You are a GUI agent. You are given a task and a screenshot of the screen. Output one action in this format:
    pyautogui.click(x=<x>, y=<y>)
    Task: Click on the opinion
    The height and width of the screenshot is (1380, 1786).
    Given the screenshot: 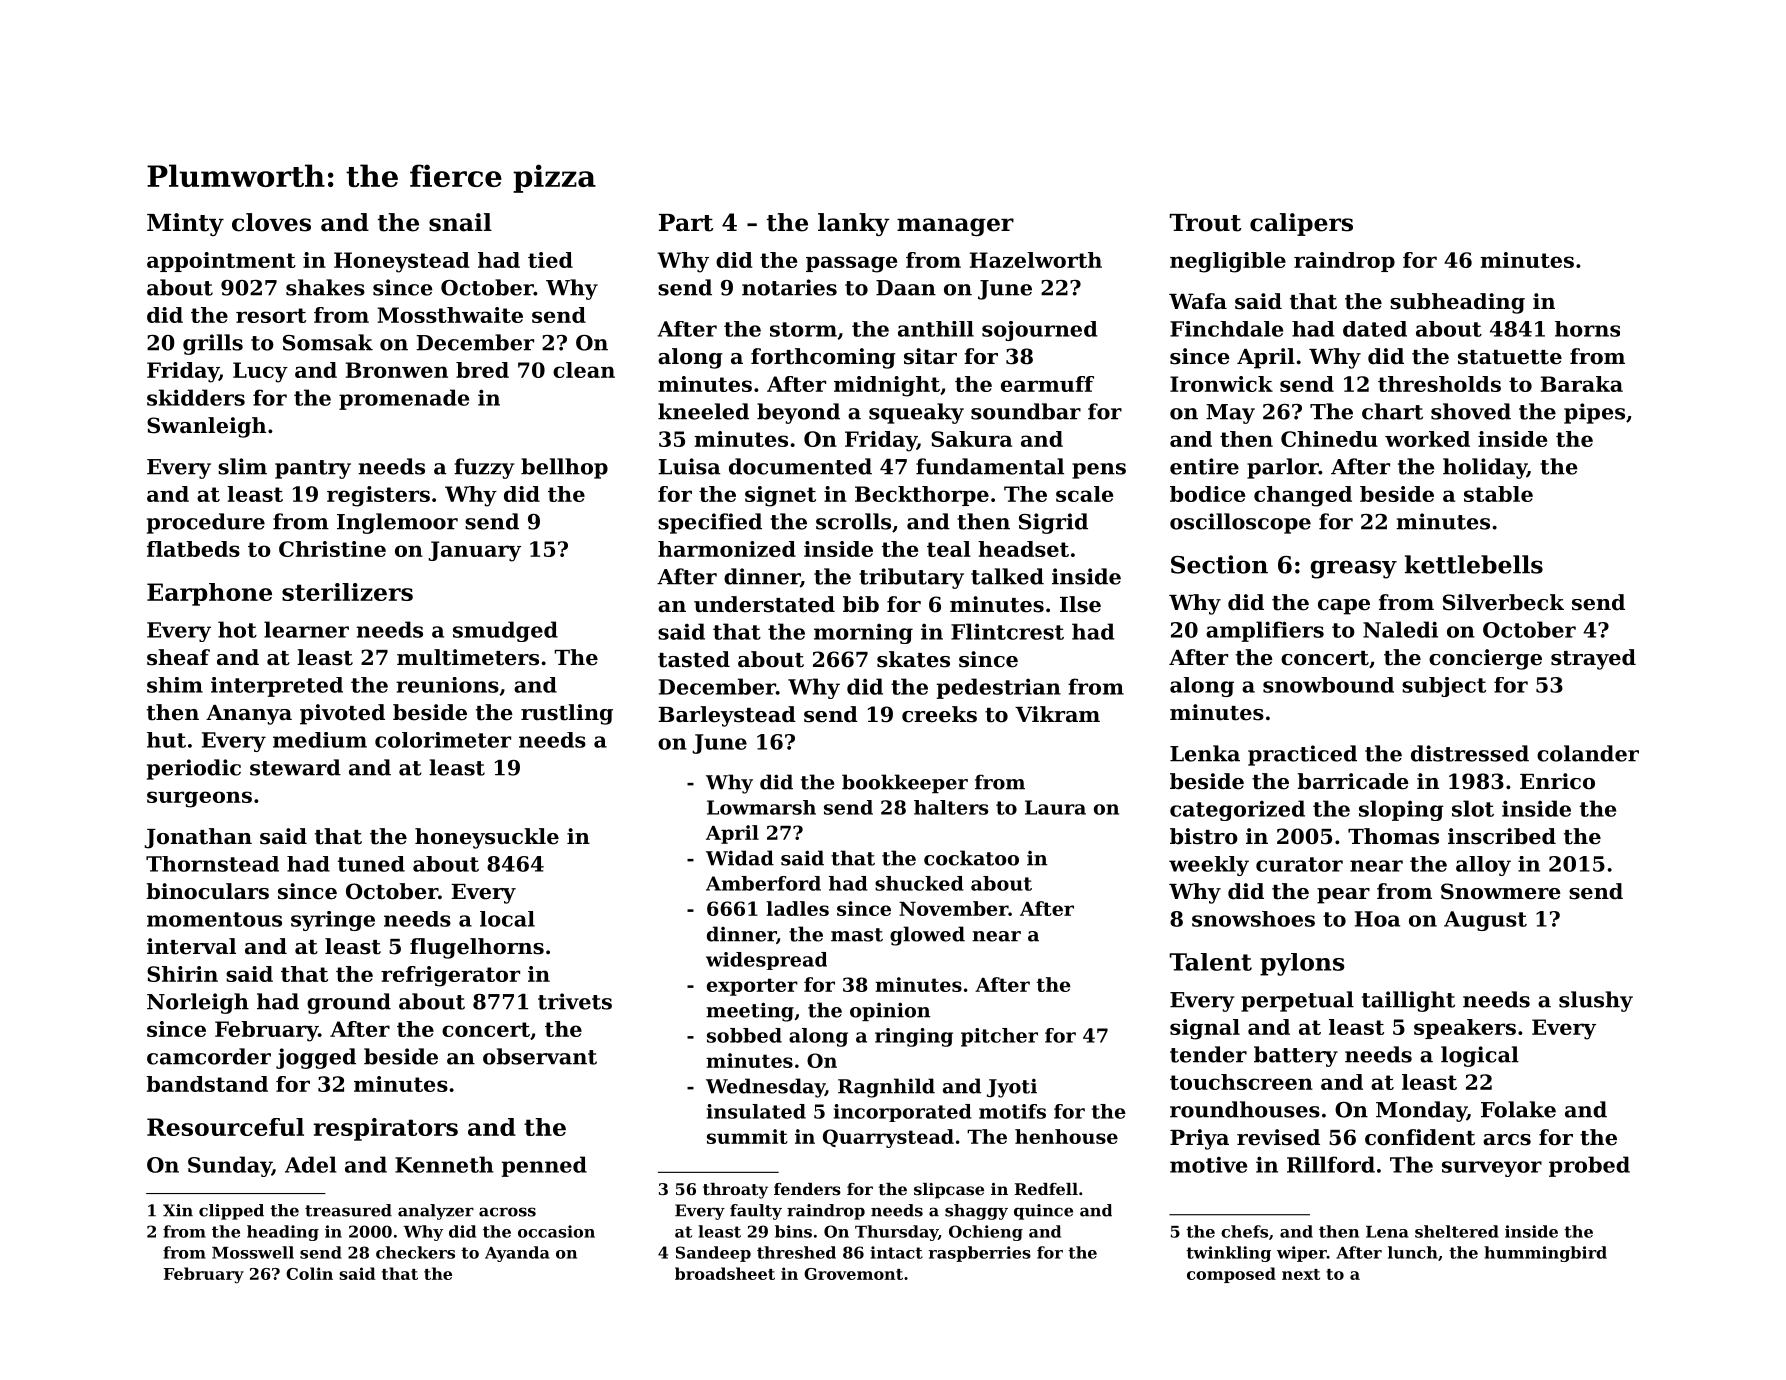 What is the action you would take?
    pyautogui.click(x=890, y=1011)
